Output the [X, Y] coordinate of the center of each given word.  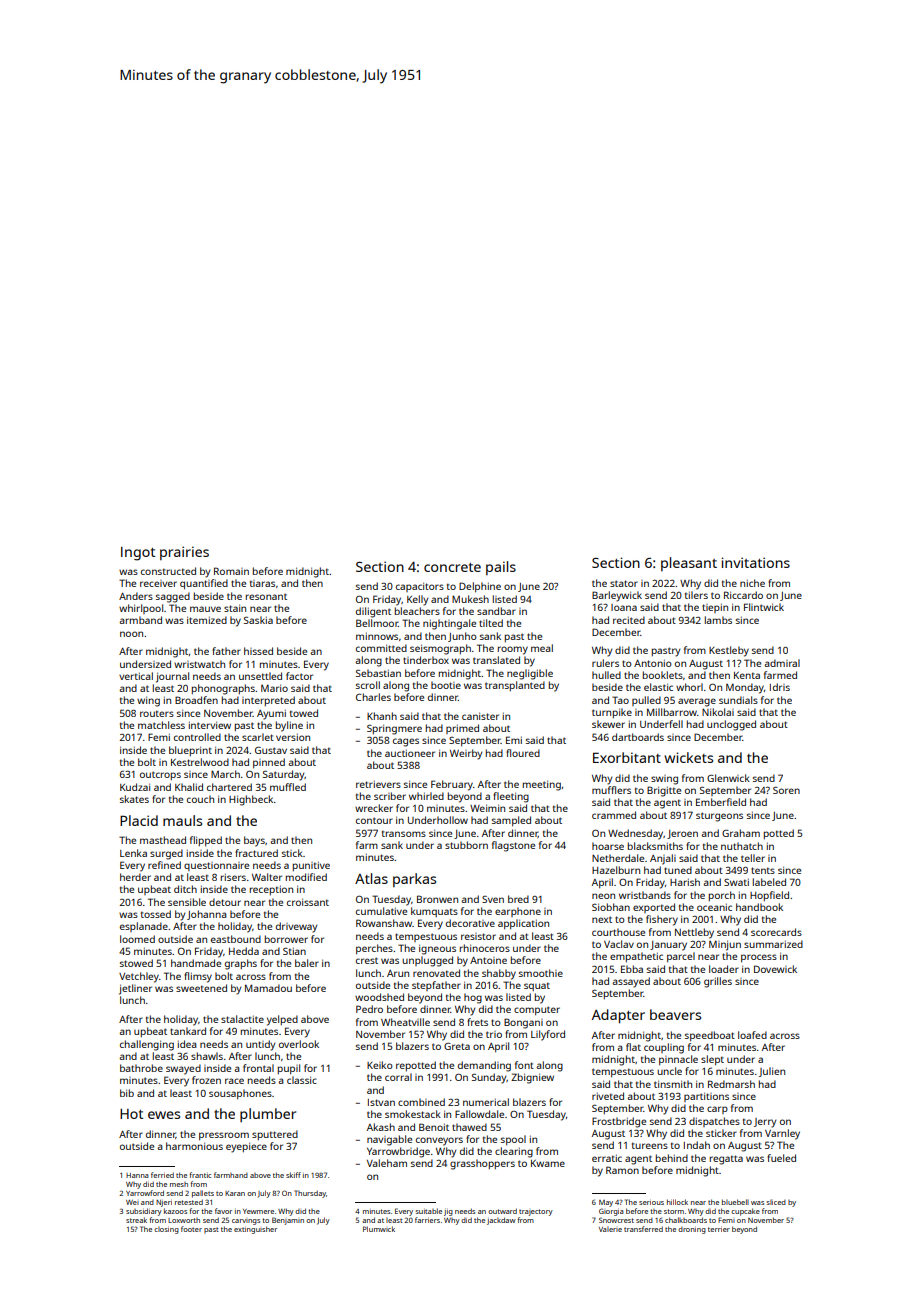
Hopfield [769, 896]
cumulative [381, 911]
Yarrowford [145, 1193]
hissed [258, 651]
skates [134, 799]
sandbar [496, 611]
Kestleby [729, 651]
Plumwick [379, 1229]
